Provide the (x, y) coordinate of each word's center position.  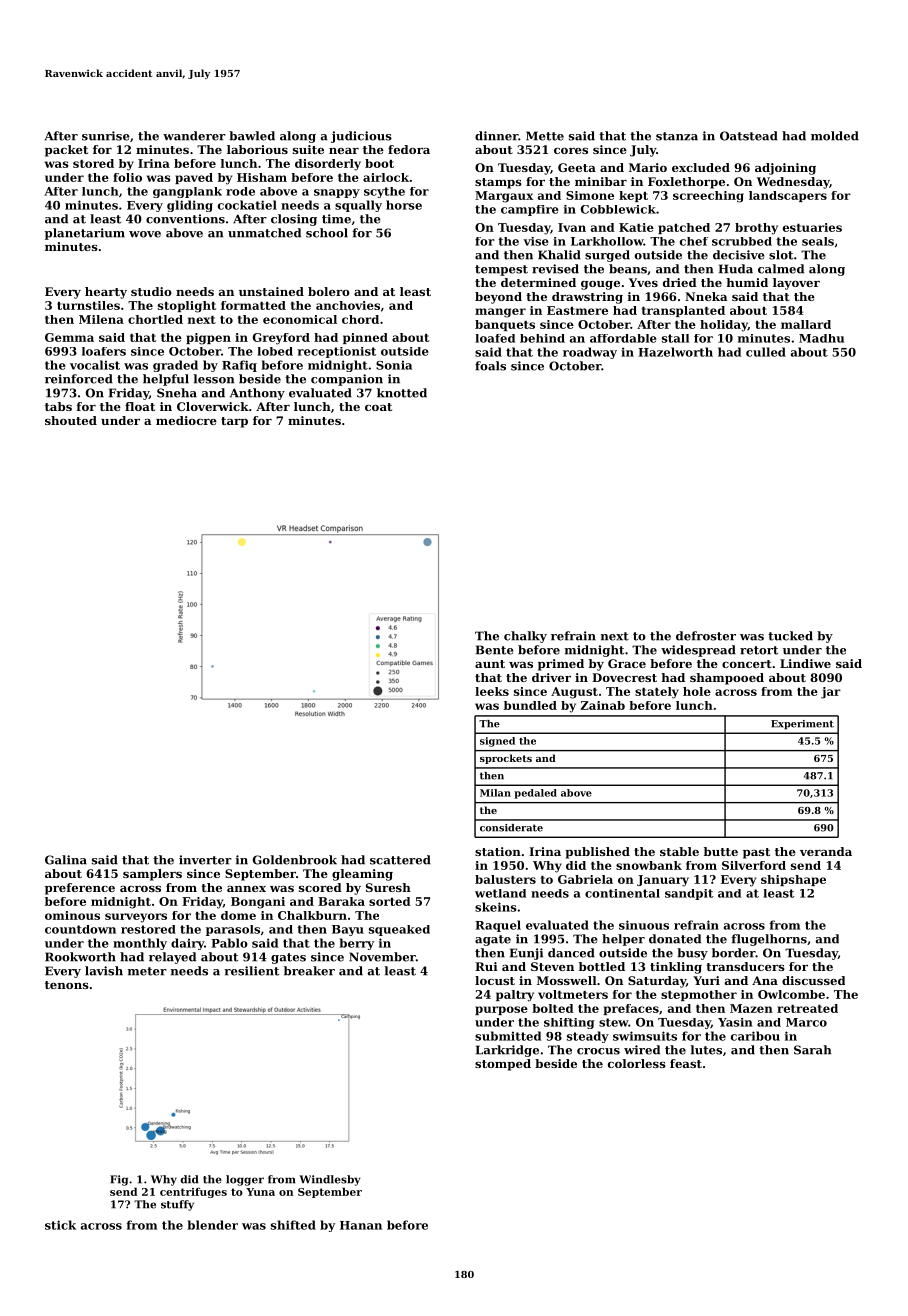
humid (747, 282)
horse (404, 205)
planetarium (85, 234)
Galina (66, 860)
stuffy (177, 1205)
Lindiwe (805, 663)
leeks (492, 691)
